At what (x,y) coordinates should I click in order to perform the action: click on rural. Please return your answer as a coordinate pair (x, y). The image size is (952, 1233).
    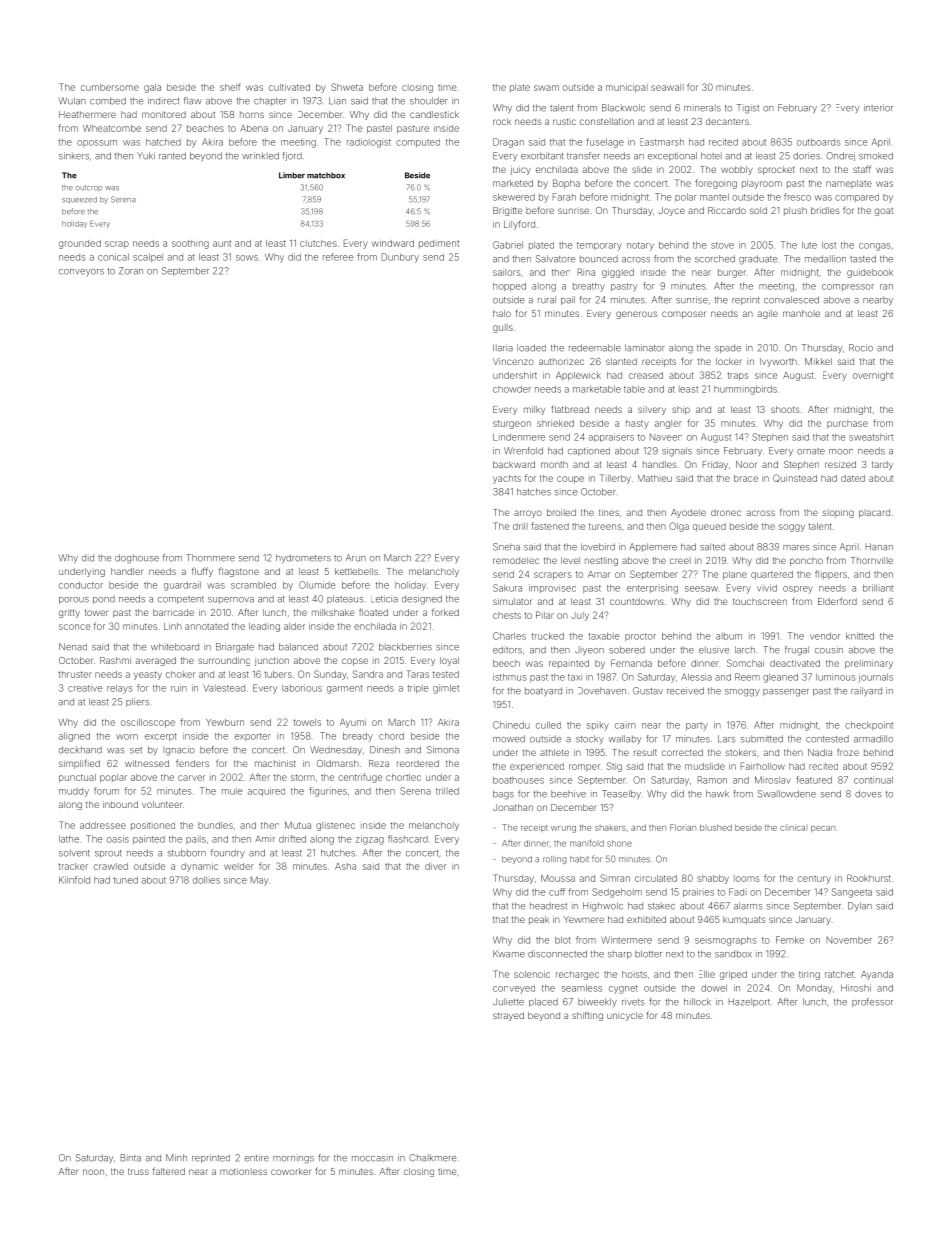
    Looking at the image, I should click on (547, 300).
